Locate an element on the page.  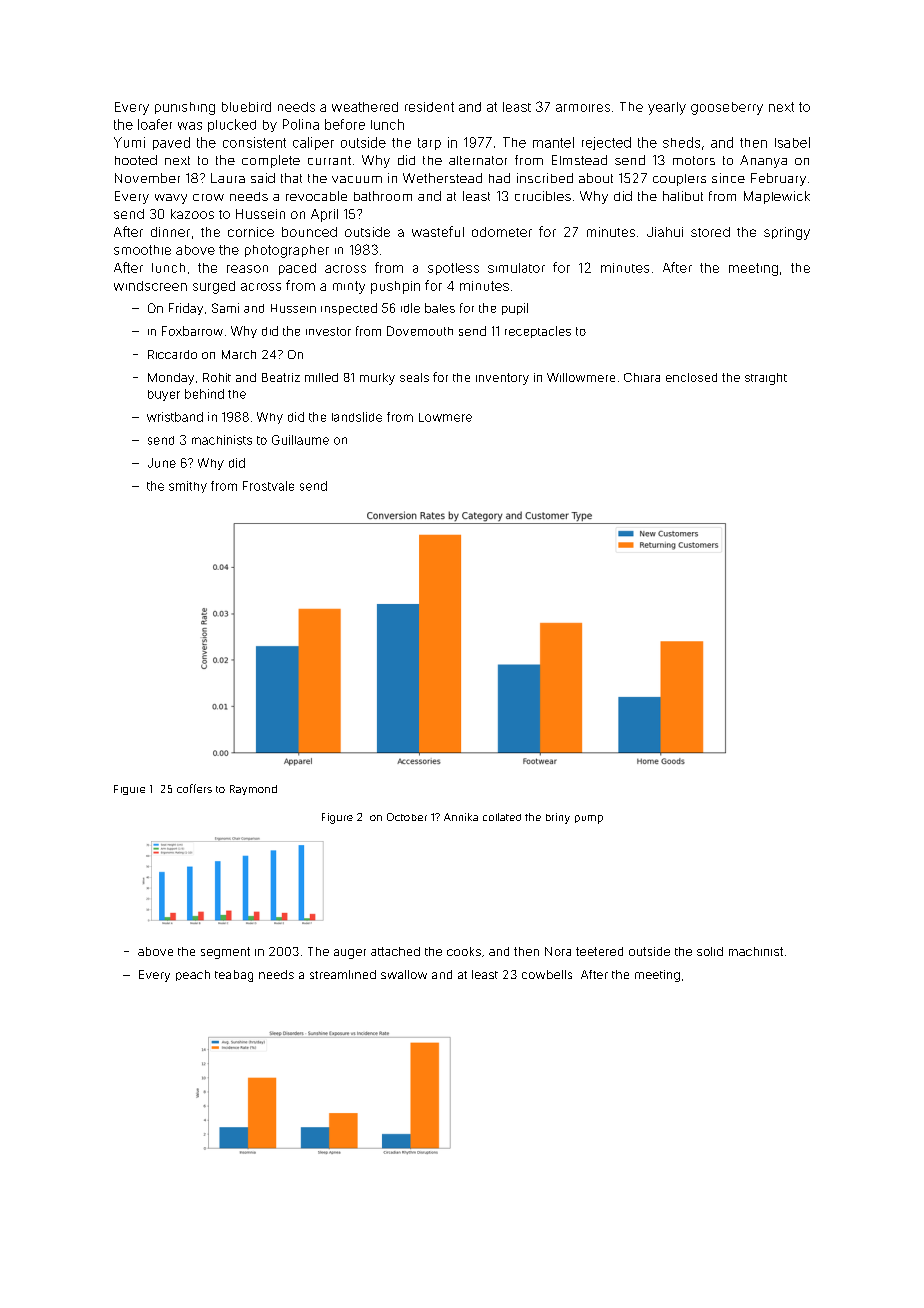
cowbells is located at coordinates (547, 974).
